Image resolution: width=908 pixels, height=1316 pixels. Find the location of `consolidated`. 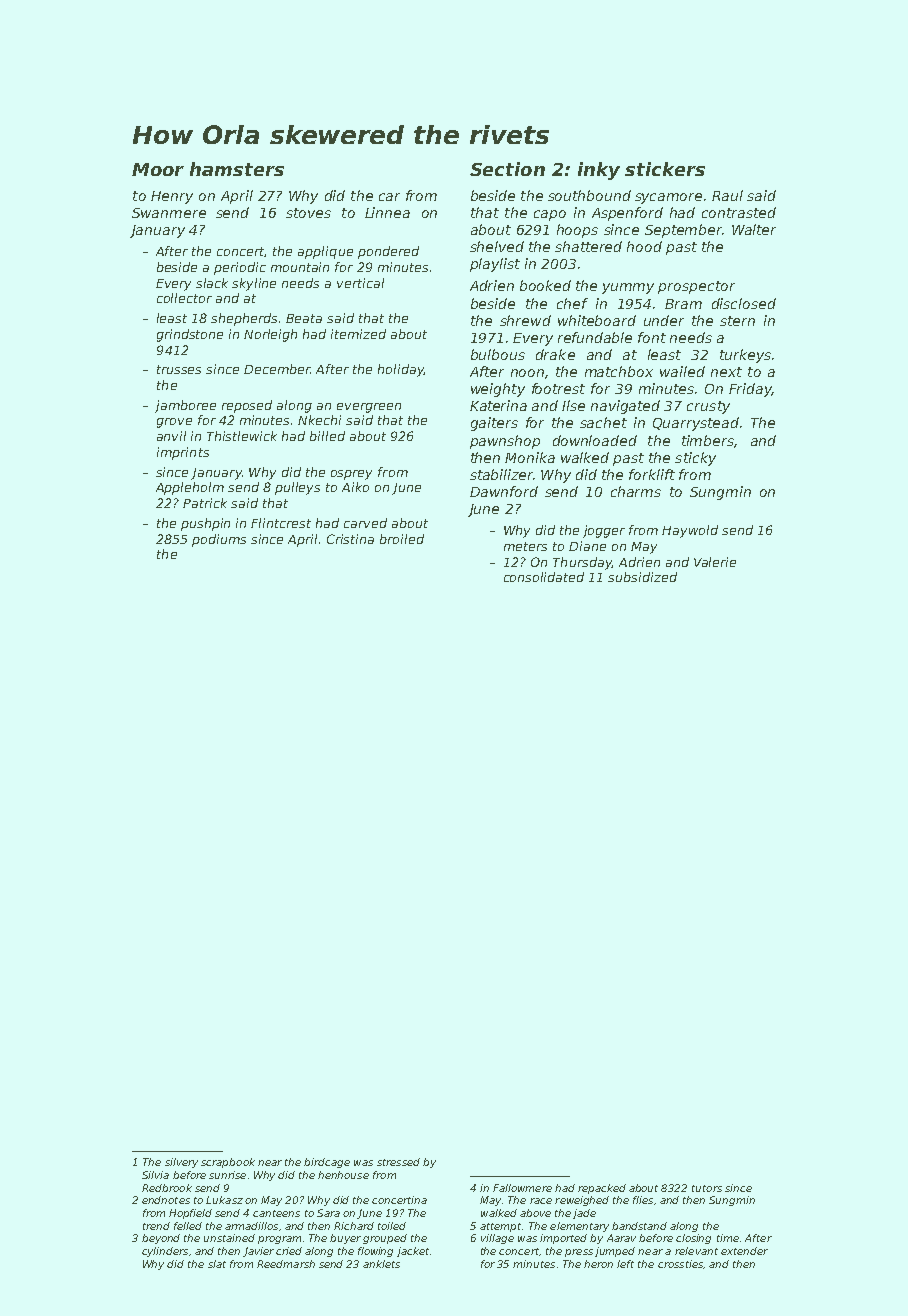

consolidated is located at coordinates (544, 577).
